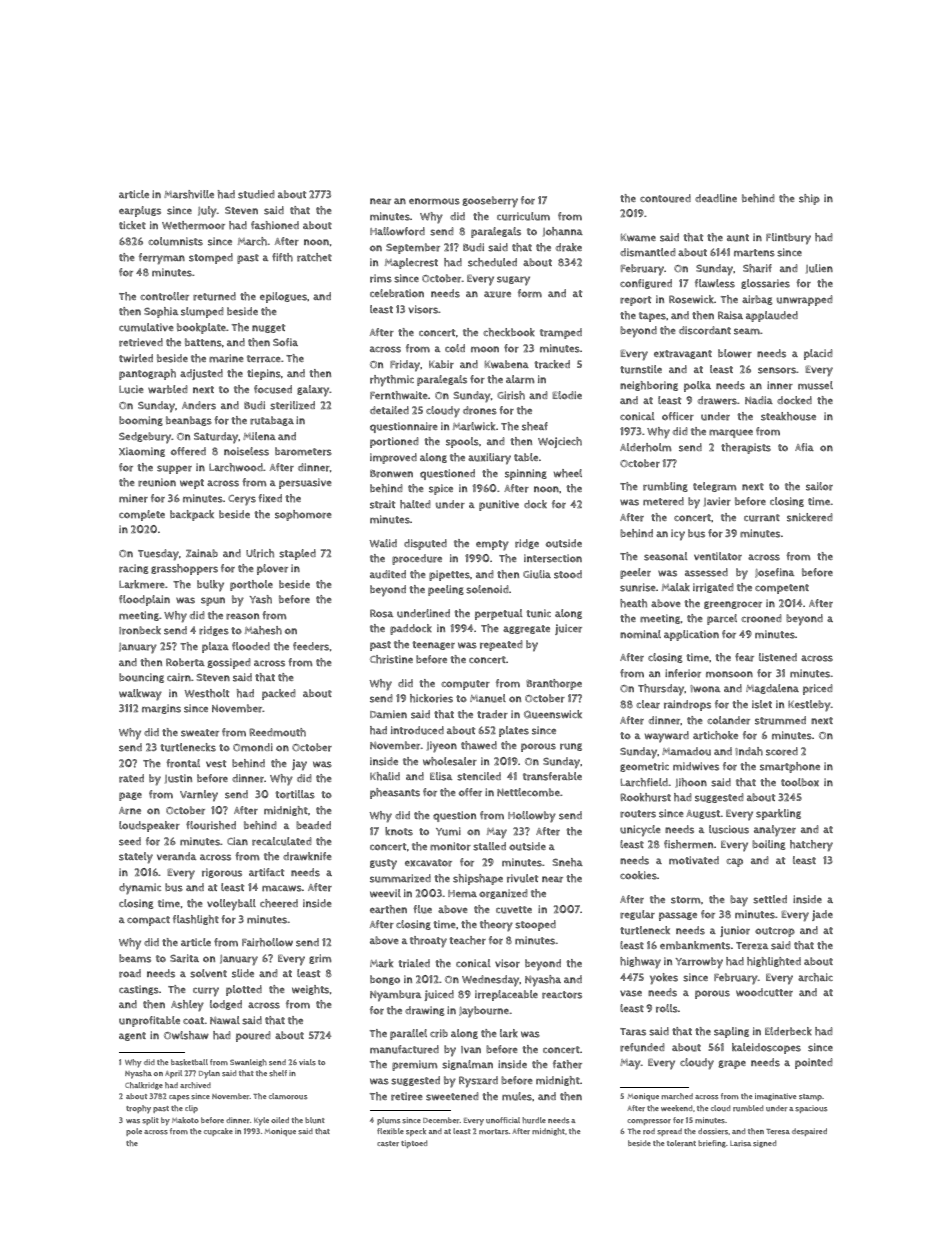 The height and width of the image is (1233, 952). I want to click on cupcake, so click(218, 1132).
